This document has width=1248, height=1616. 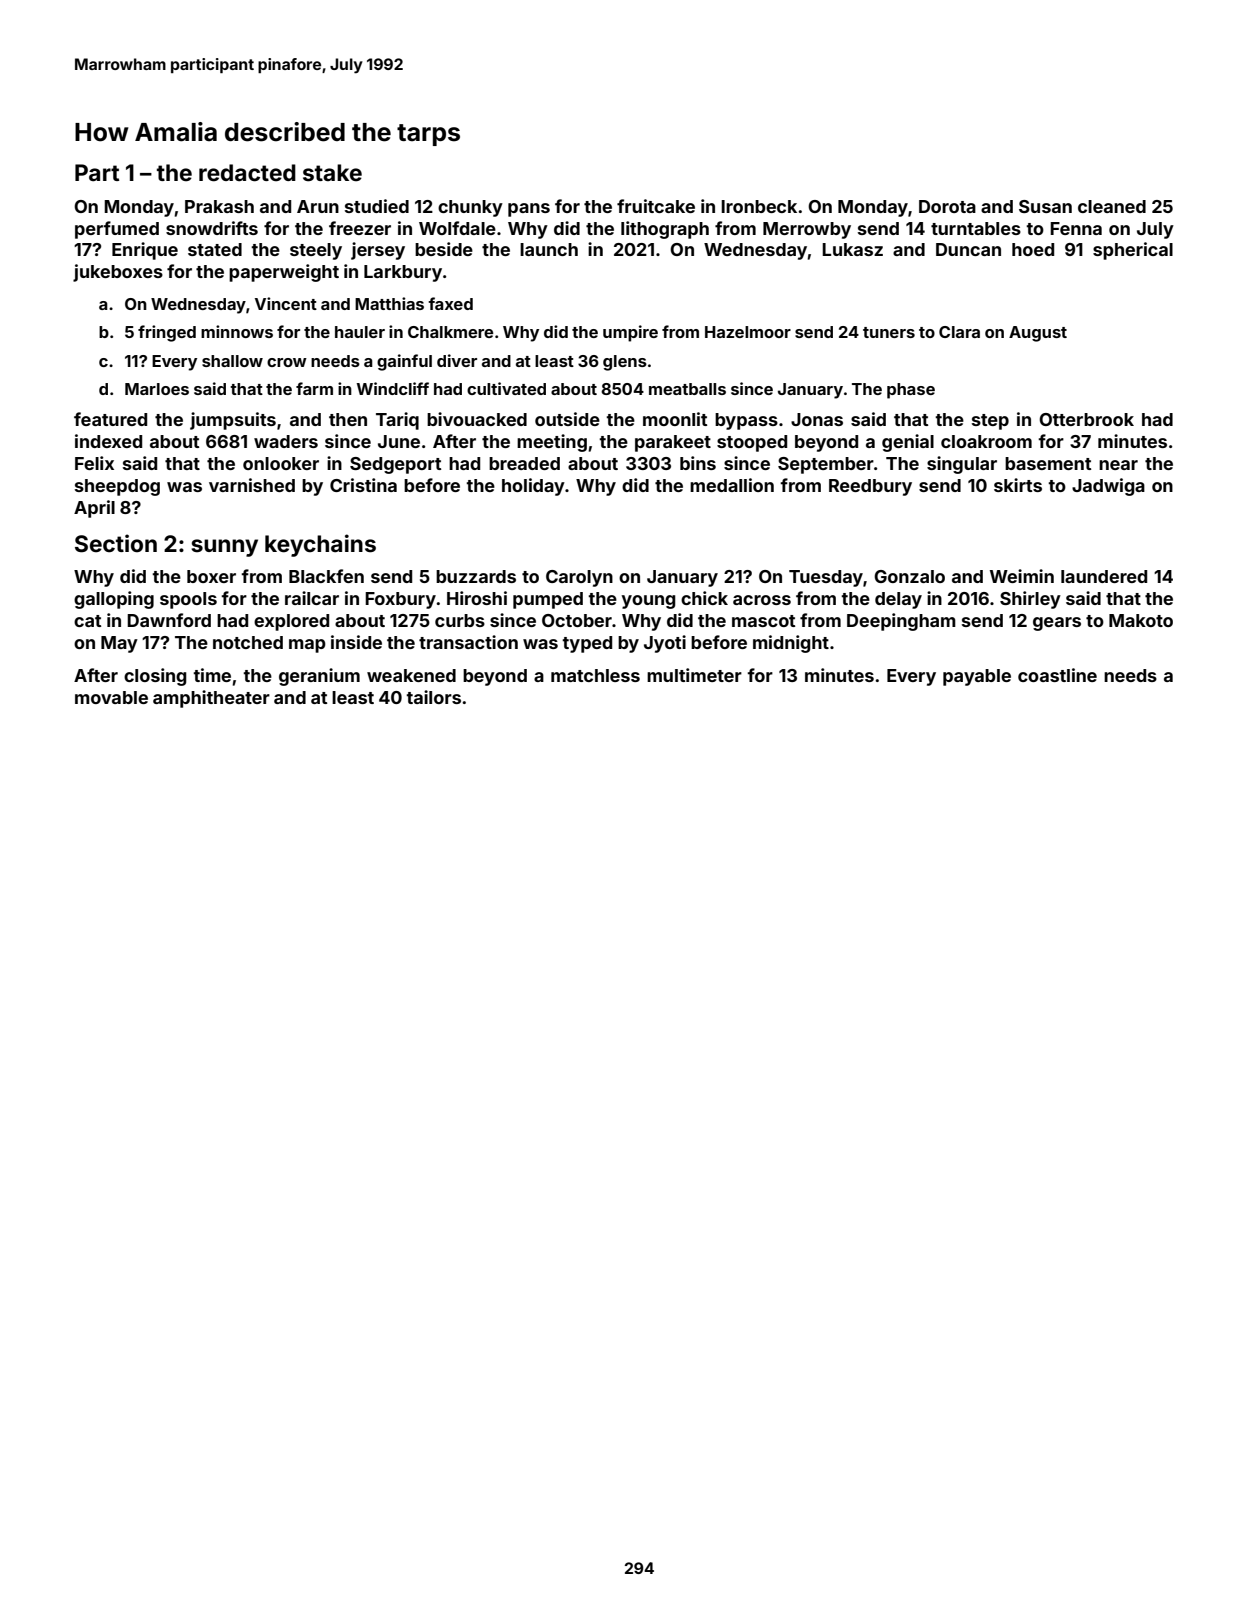 What do you see at coordinates (1141, 620) in the document?
I see `Makoto` at bounding box center [1141, 620].
